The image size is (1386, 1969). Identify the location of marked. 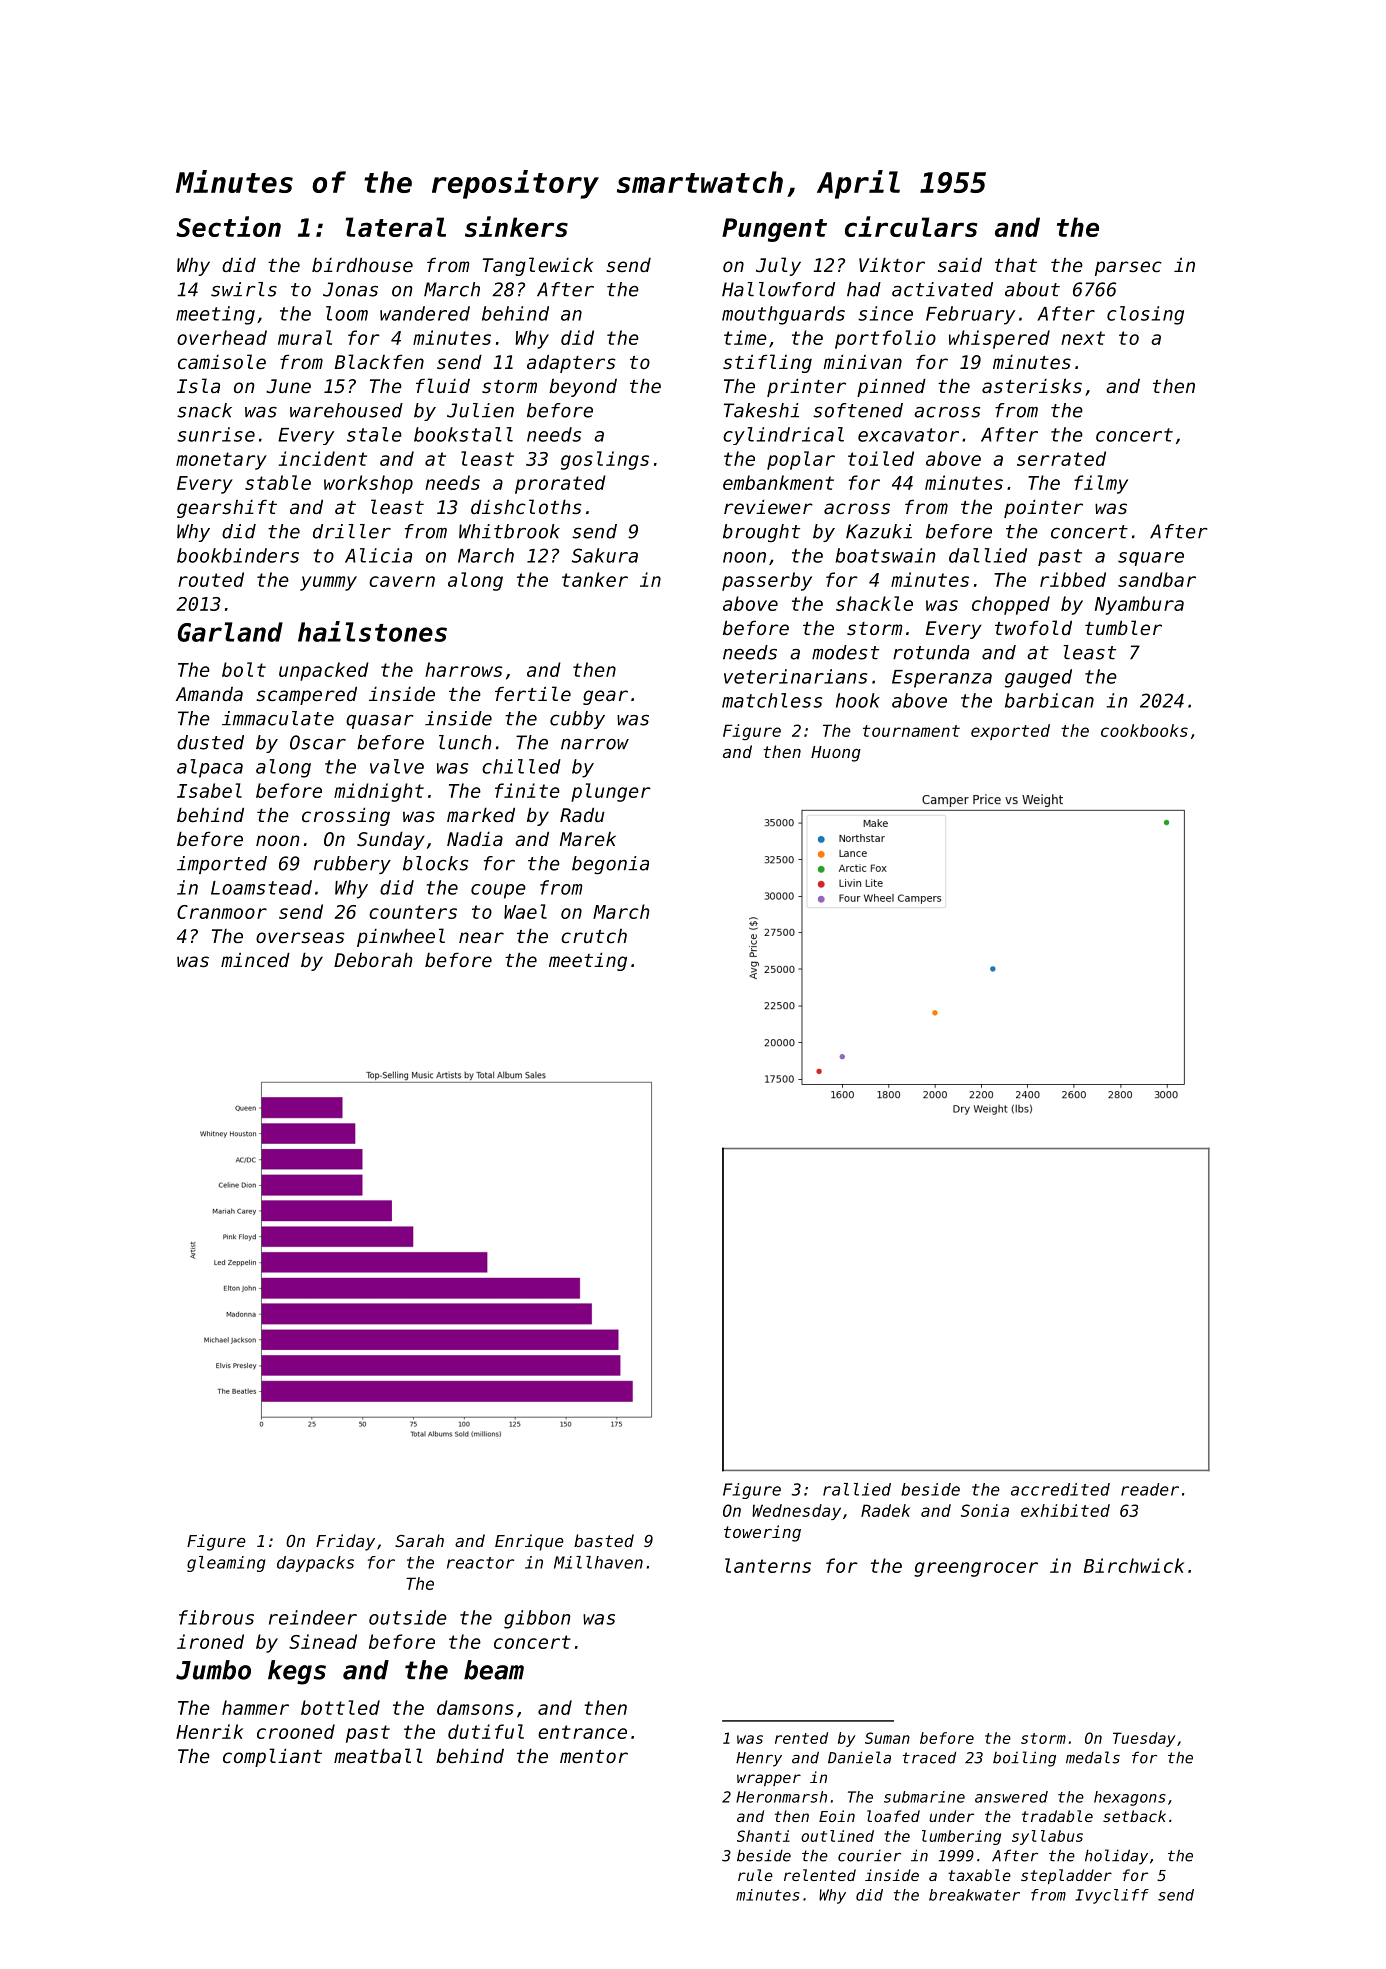
(481, 814).
